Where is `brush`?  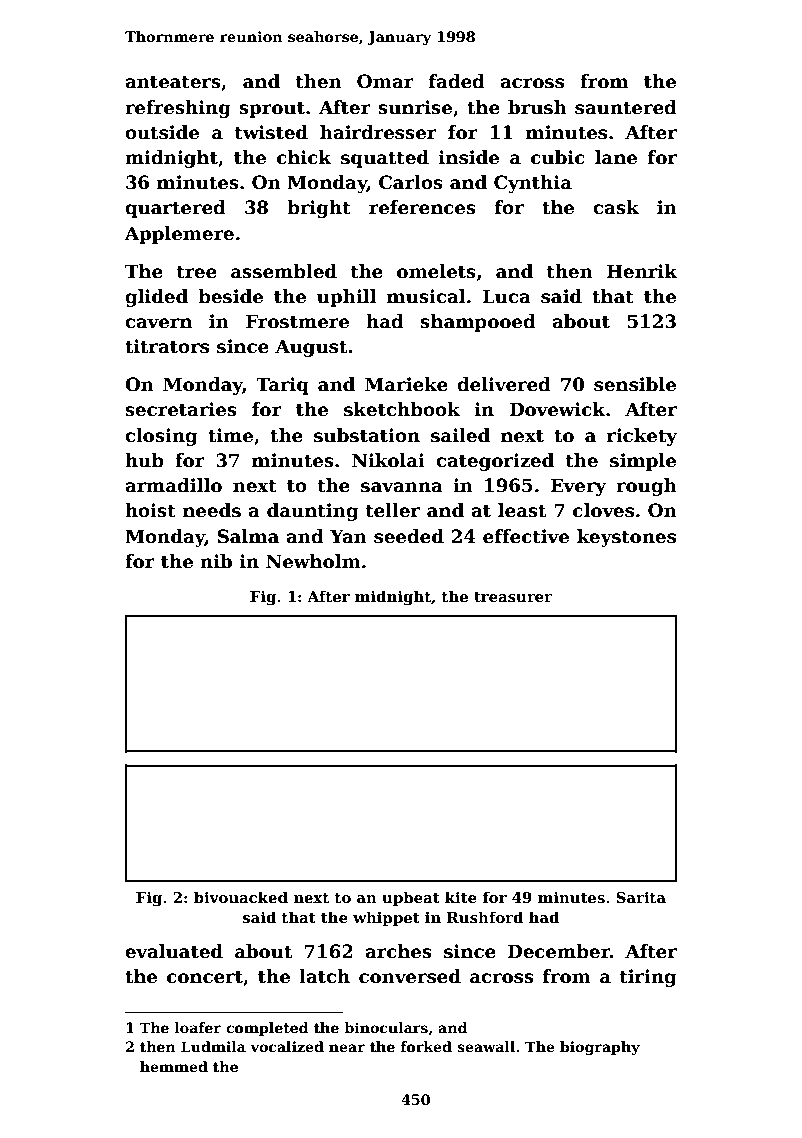 brush is located at coordinates (537, 107).
